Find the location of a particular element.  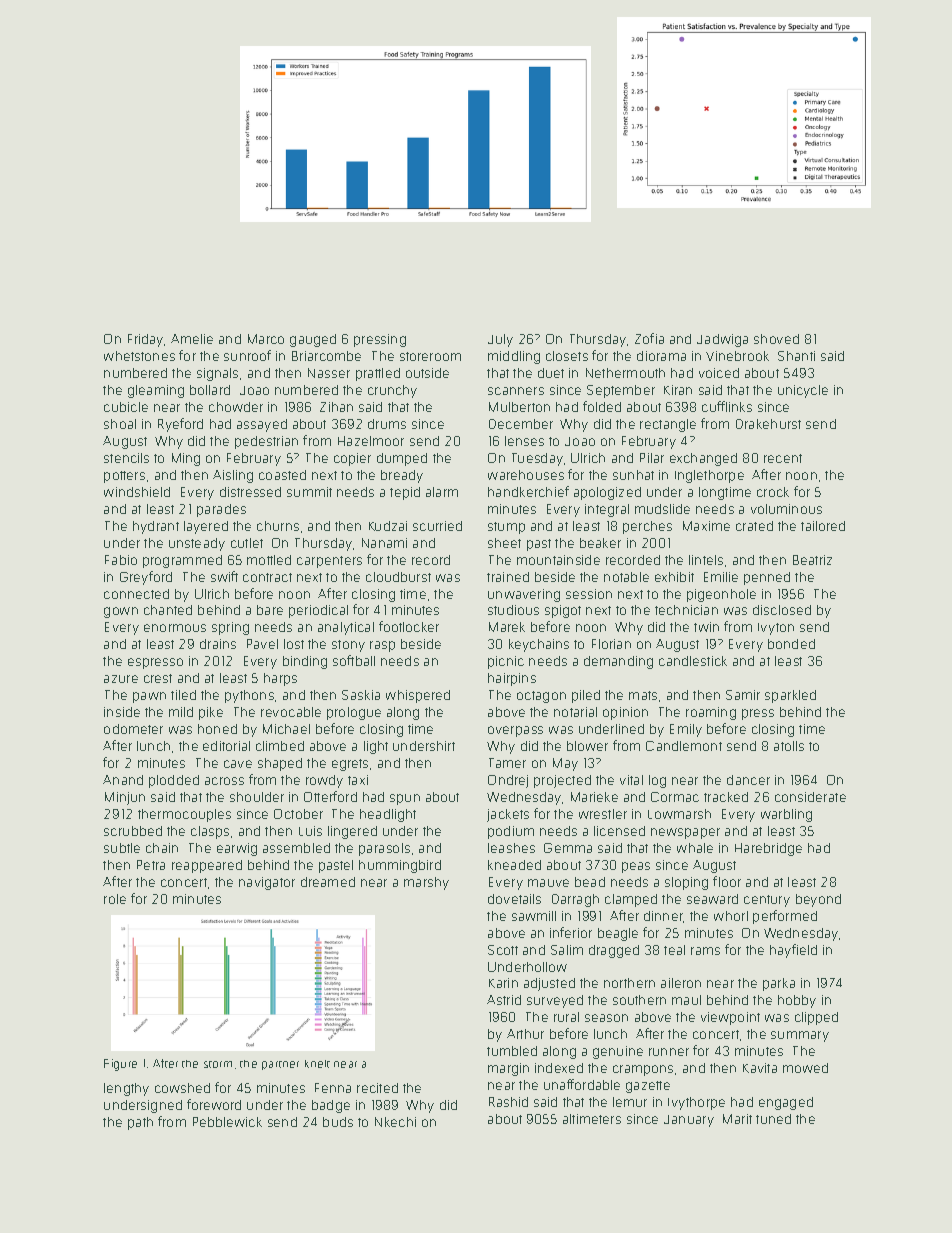

atolls is located at coordinates (789, 746).
